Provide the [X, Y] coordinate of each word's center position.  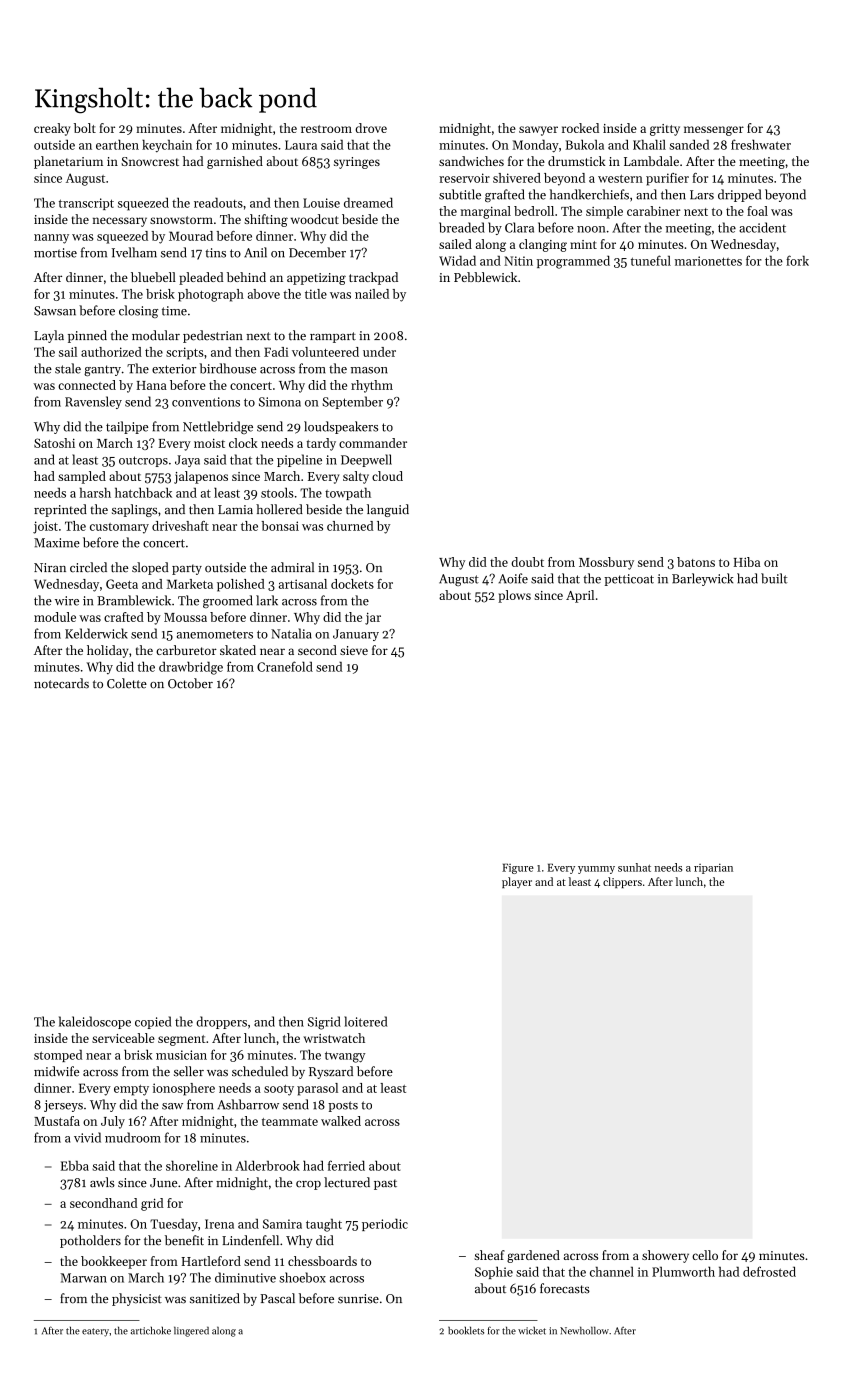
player [517, 882]
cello [705, 1255]
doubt [527, 562]
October [190, 683]
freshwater [761, 144]
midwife [56, 1071]
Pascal [277, 1298]
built [774, 578]
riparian [713, 868]
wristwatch [334, 1038]
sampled [82, 477]
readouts [218, 202]
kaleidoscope [95, 1022]
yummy [596, 870]
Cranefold [285, 666]
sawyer [538, 131]
